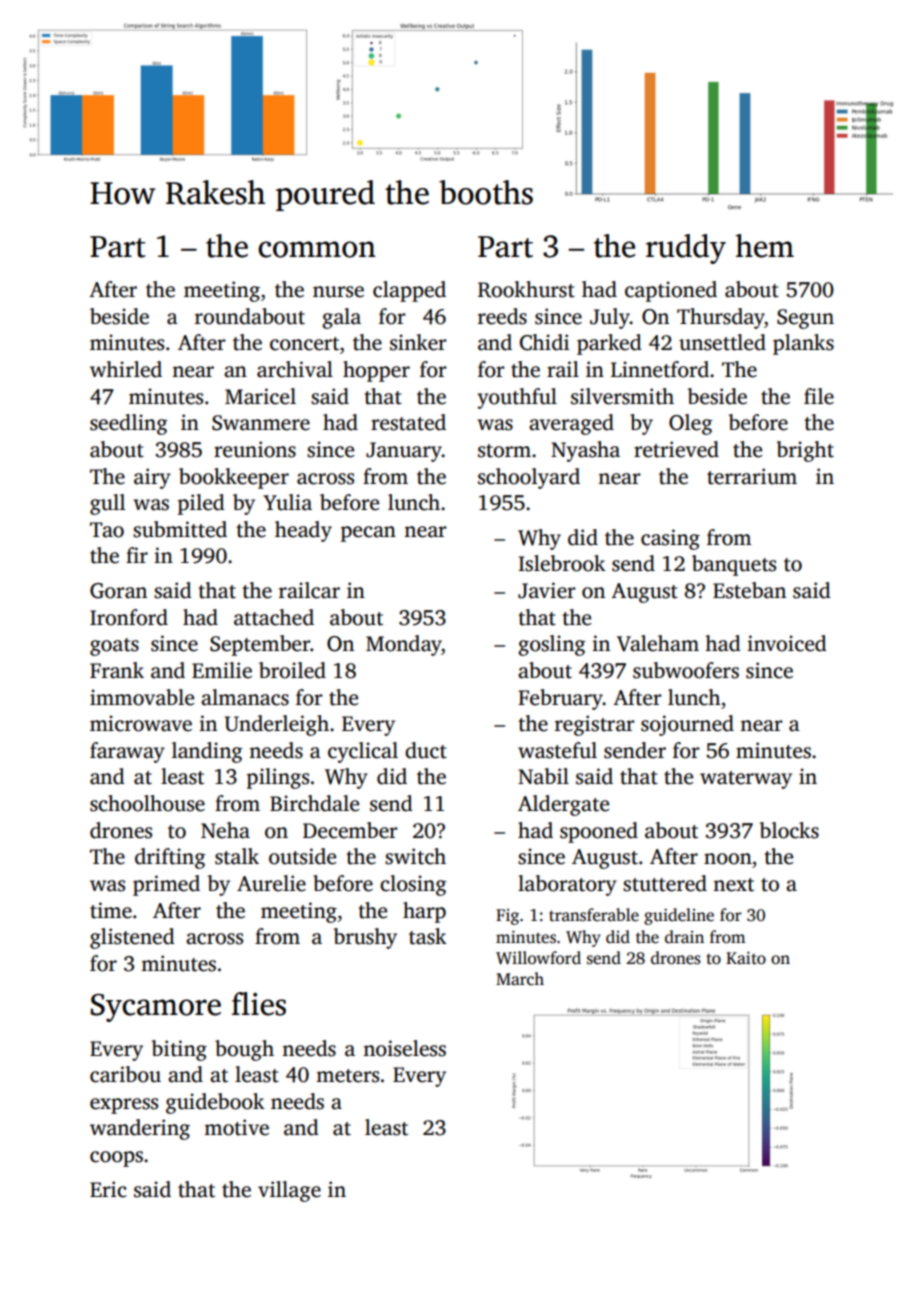 The height and width of the screenshot is (1311, 924). Describe the element at coordinates (289, 1191) in the screenshot. I see `village` at that location.
